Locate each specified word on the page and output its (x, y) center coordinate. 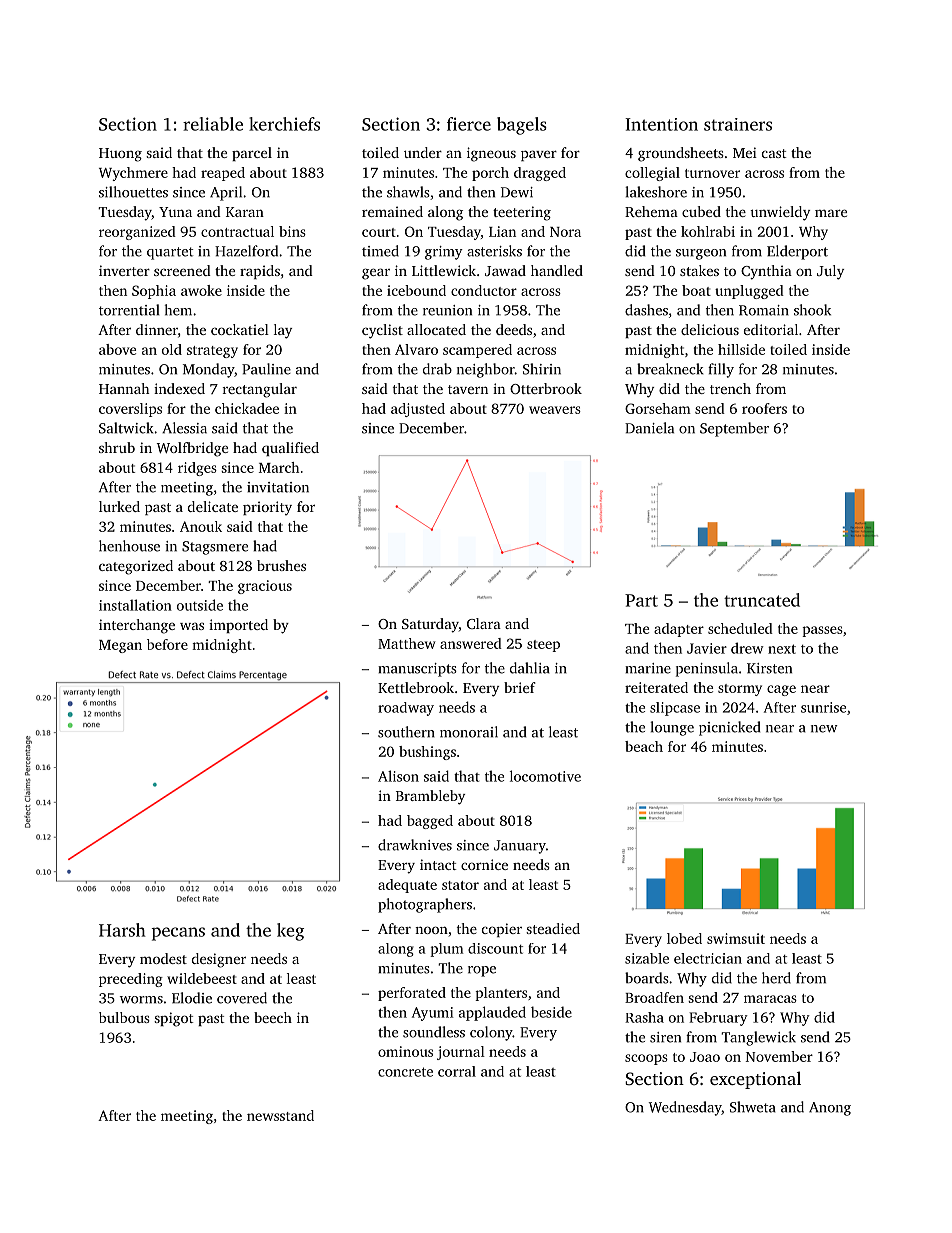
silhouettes (133, 192)
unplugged (749, 292)
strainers (738, 124)
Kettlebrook (416, 687)
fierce (469, 124)
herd (776, 978)
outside (200, 605)
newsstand (280, 1115)
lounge (672, 728)
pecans (178, 934)
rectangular (260, 390)
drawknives (415, 845)
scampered (477, 351)
